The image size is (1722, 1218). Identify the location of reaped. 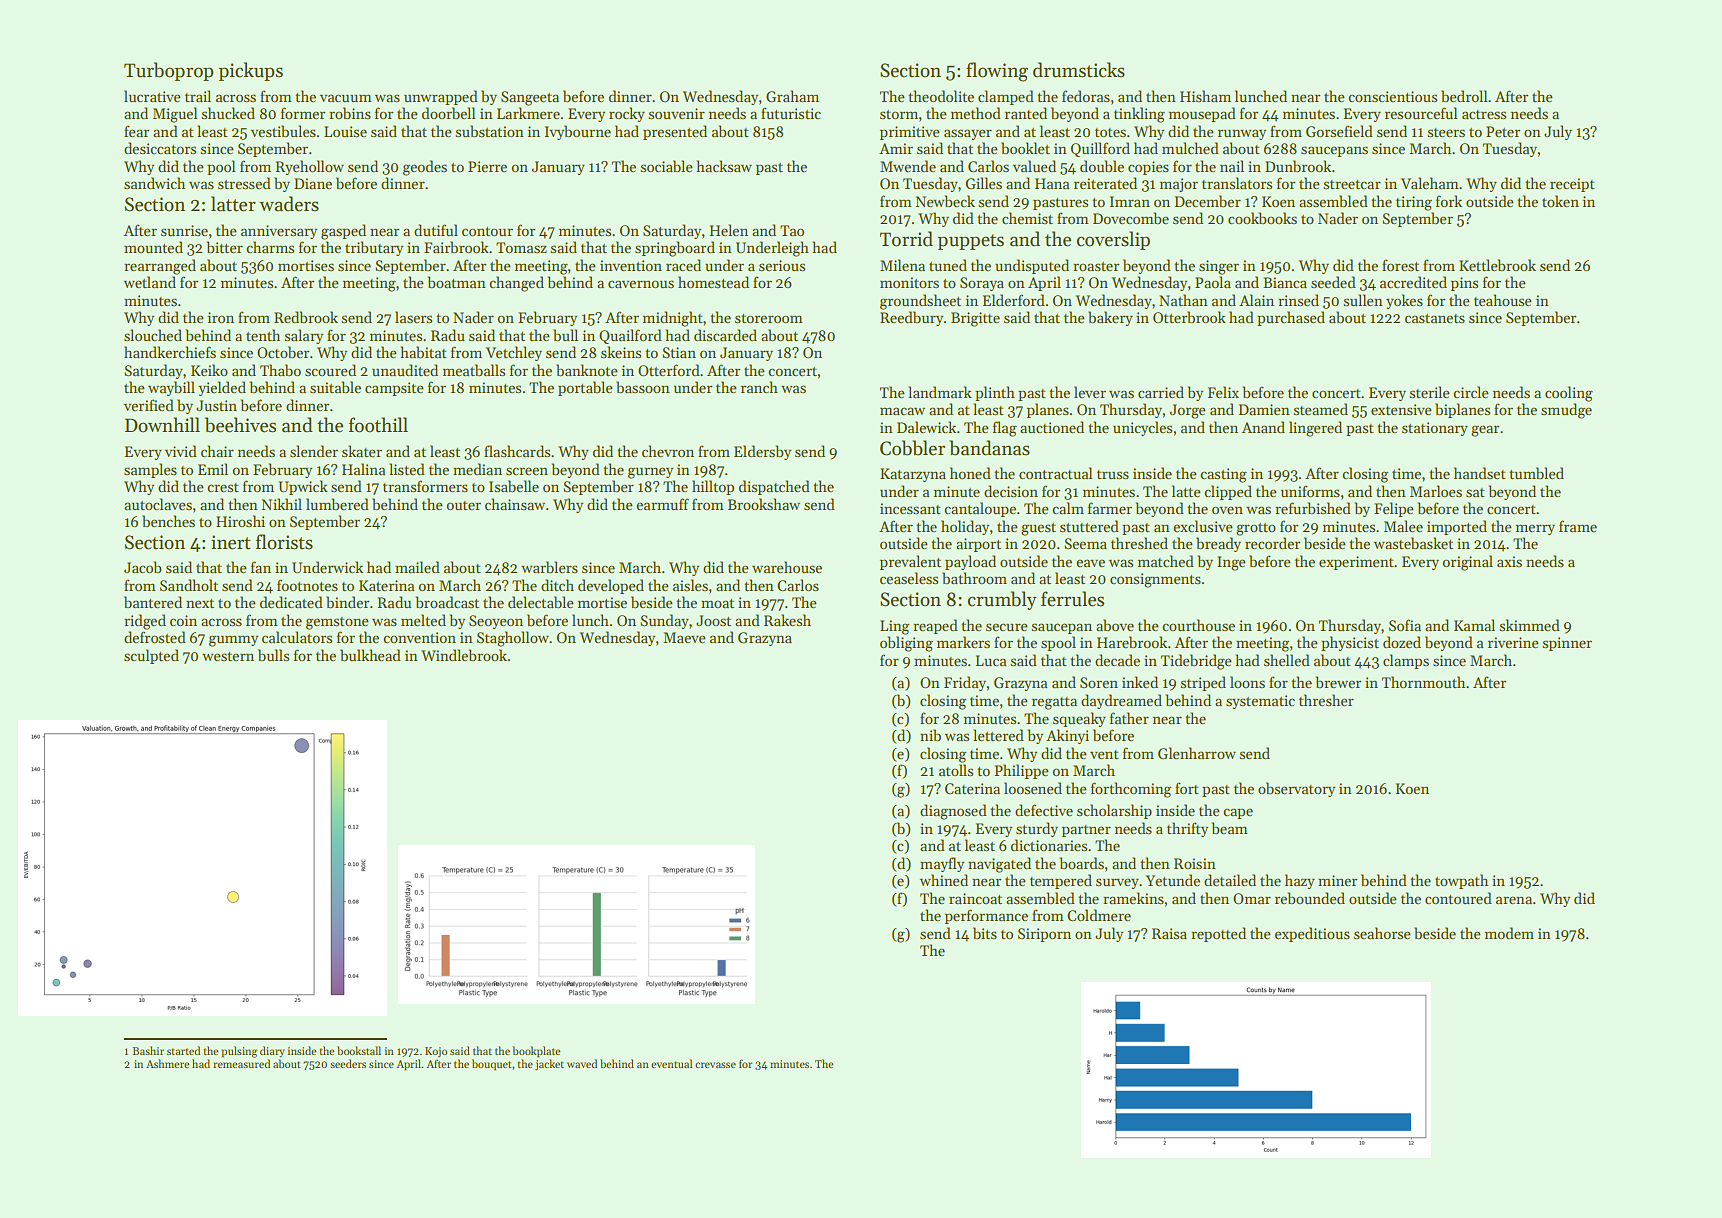
(935, 626).
